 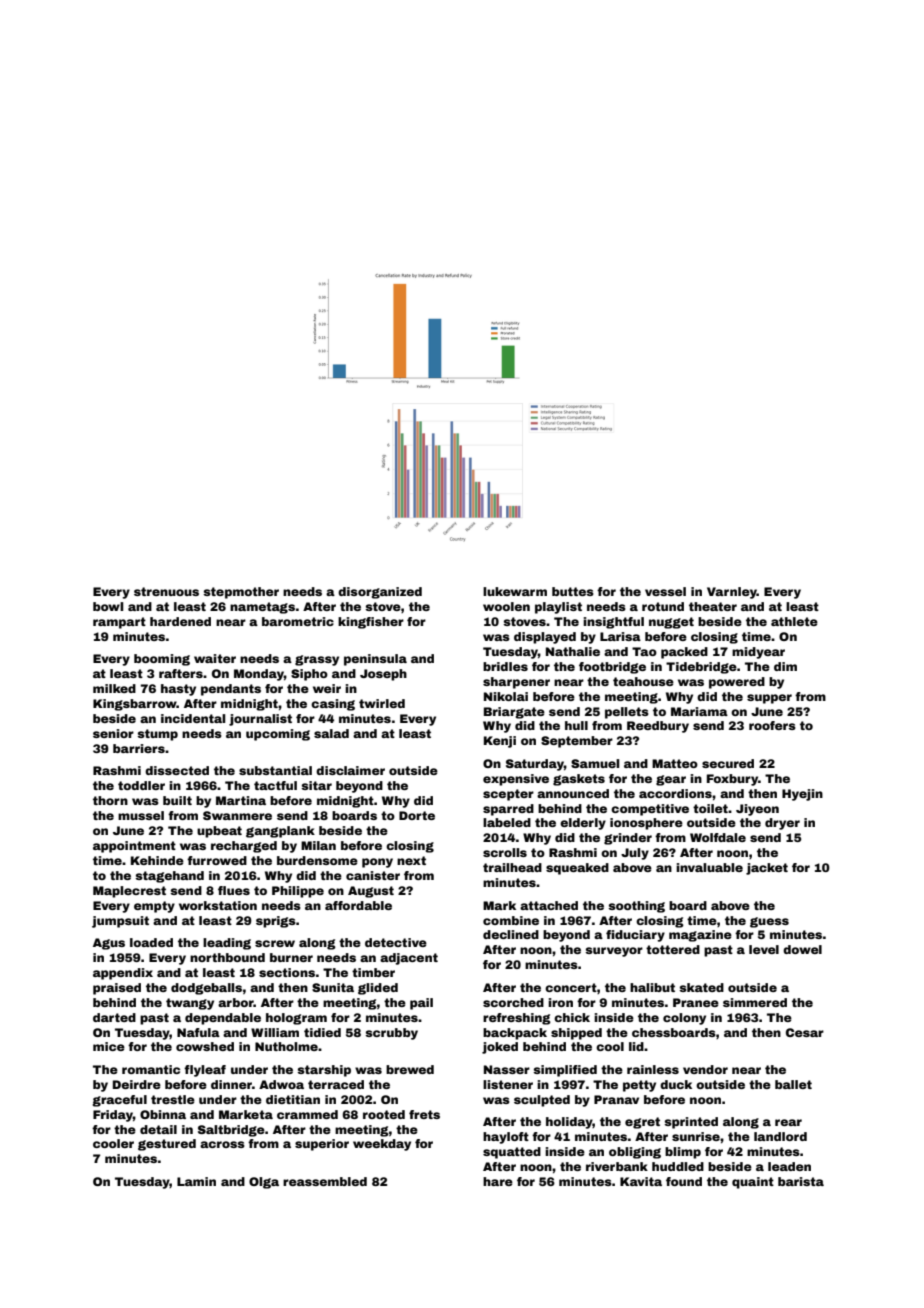 What do you see at coordinates (732, 593) in the page?
I see `Varnley` at bounding box center [732, 593].
